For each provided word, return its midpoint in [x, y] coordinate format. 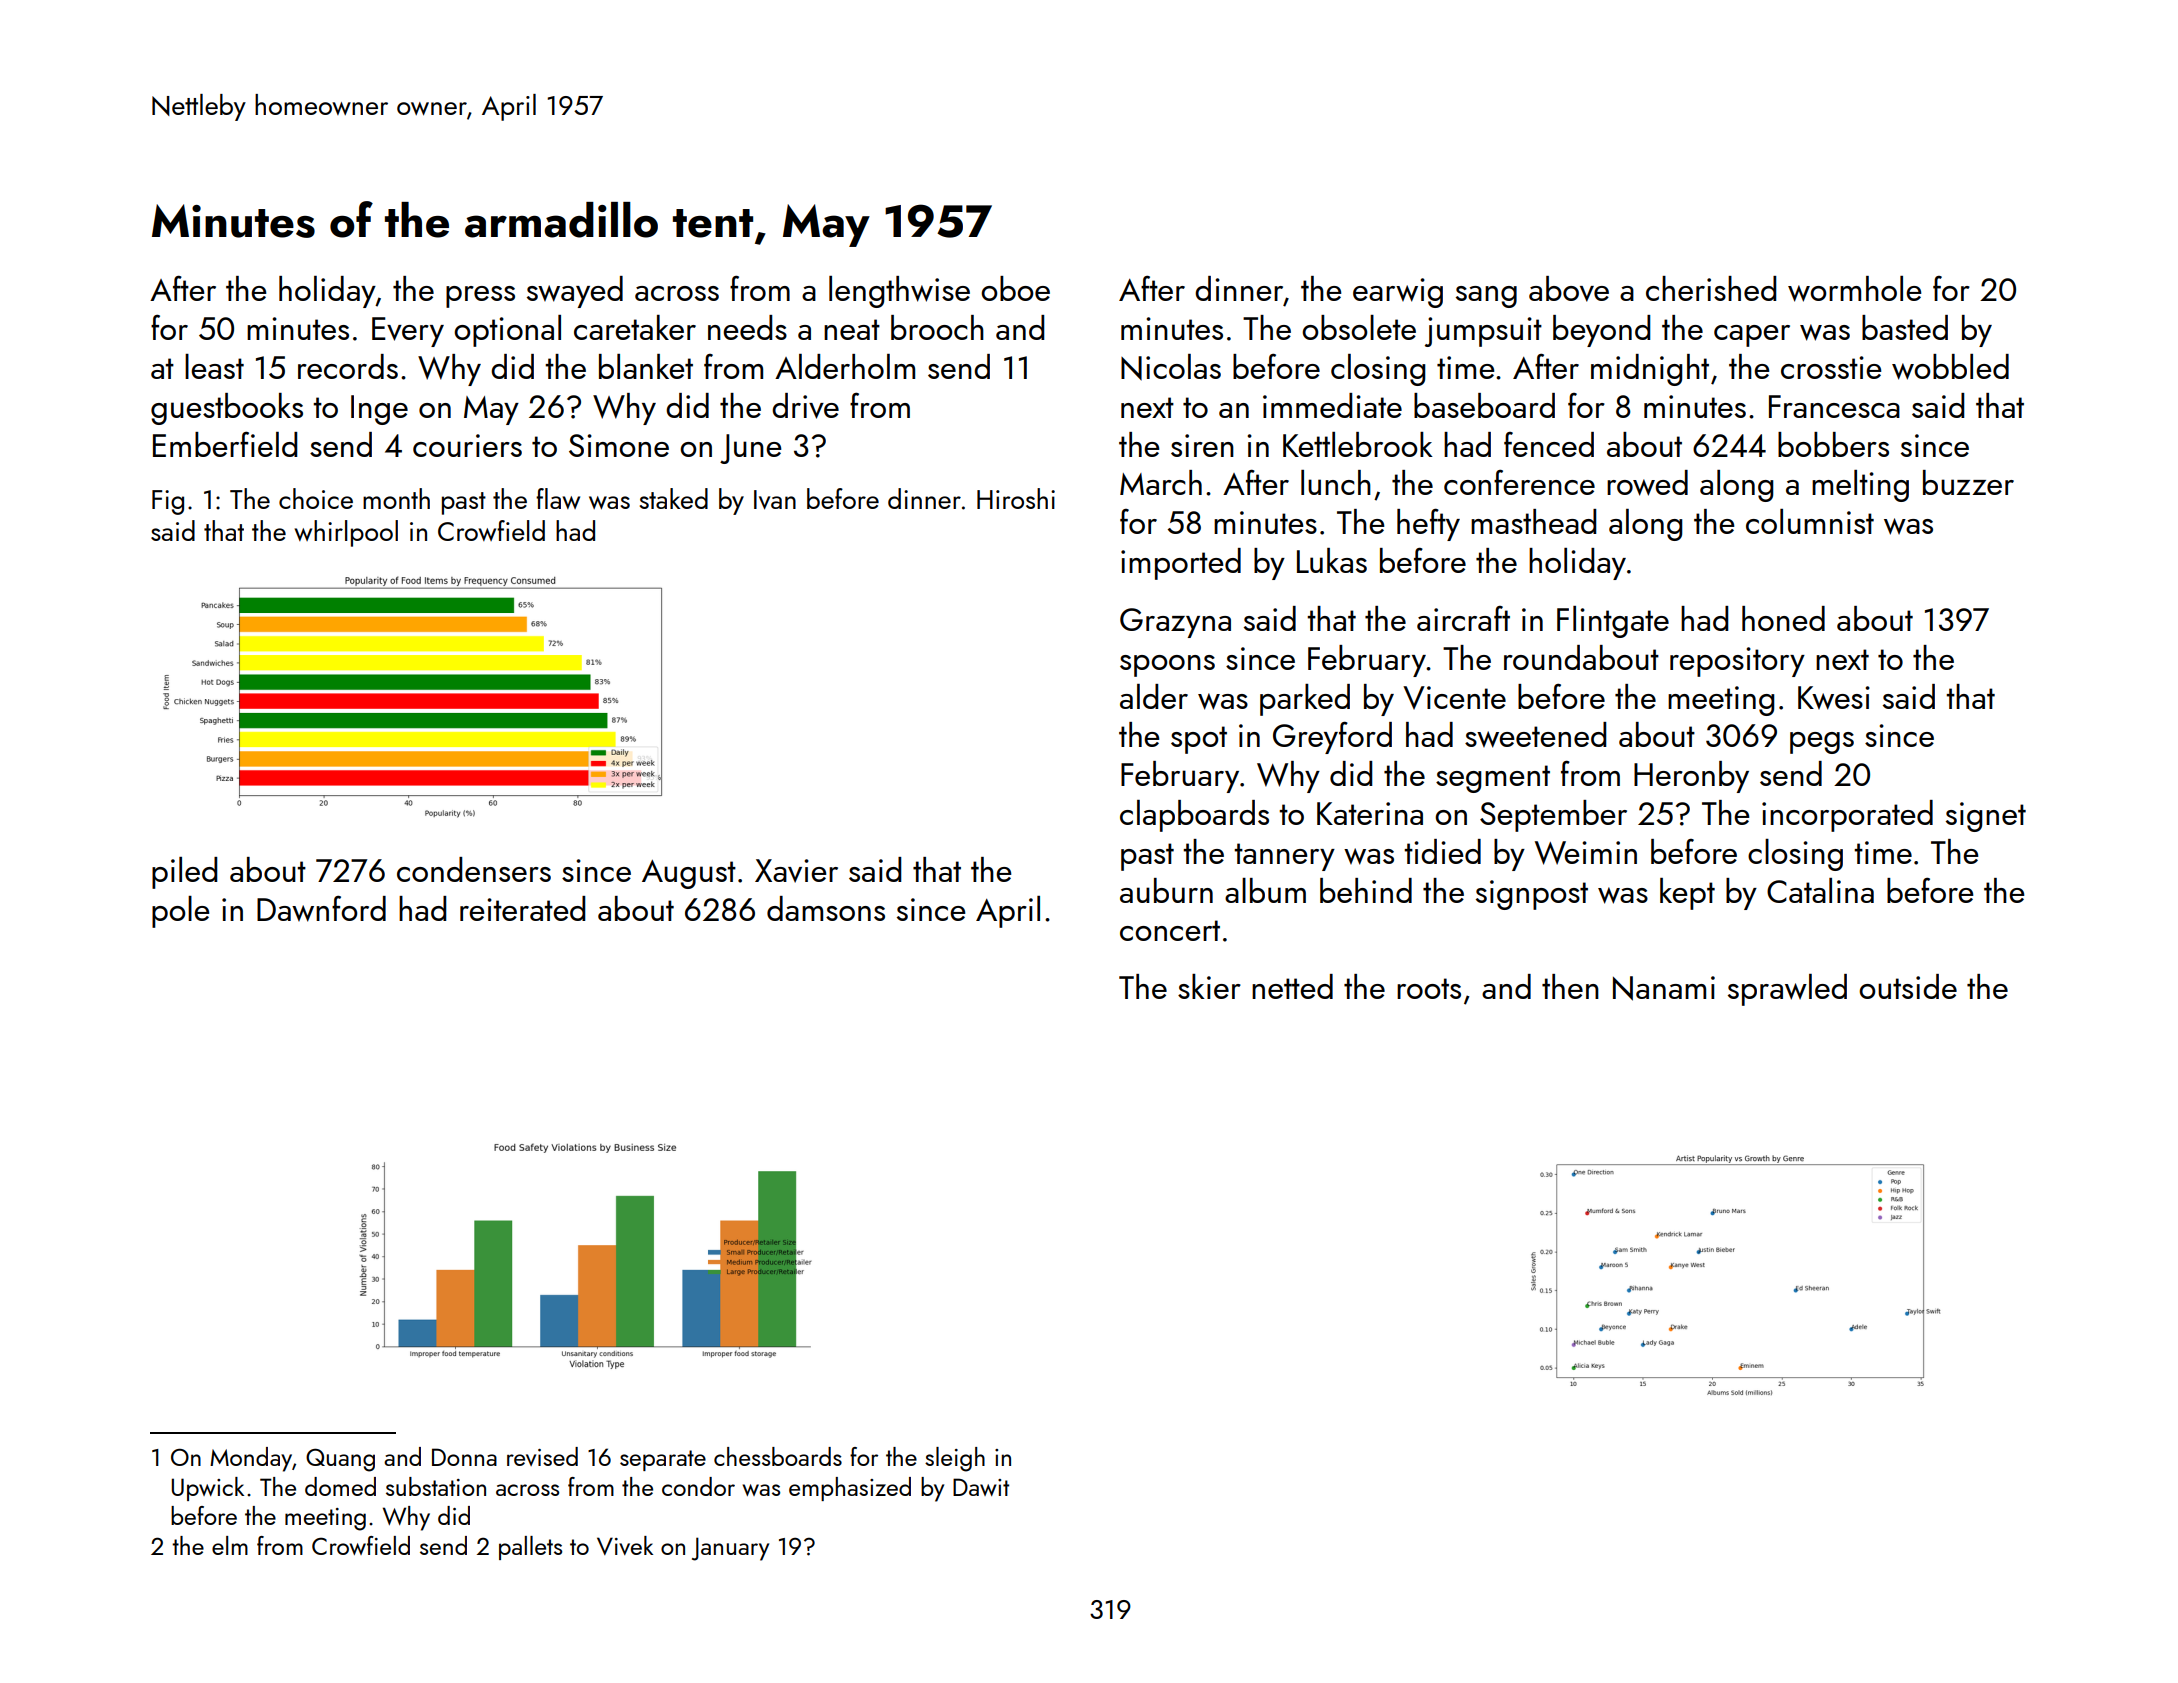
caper [1752, 336]
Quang [340, 1460]
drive [805, 406]
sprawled [1787, 990]
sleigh [955, 1459]
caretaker [635, 327]
